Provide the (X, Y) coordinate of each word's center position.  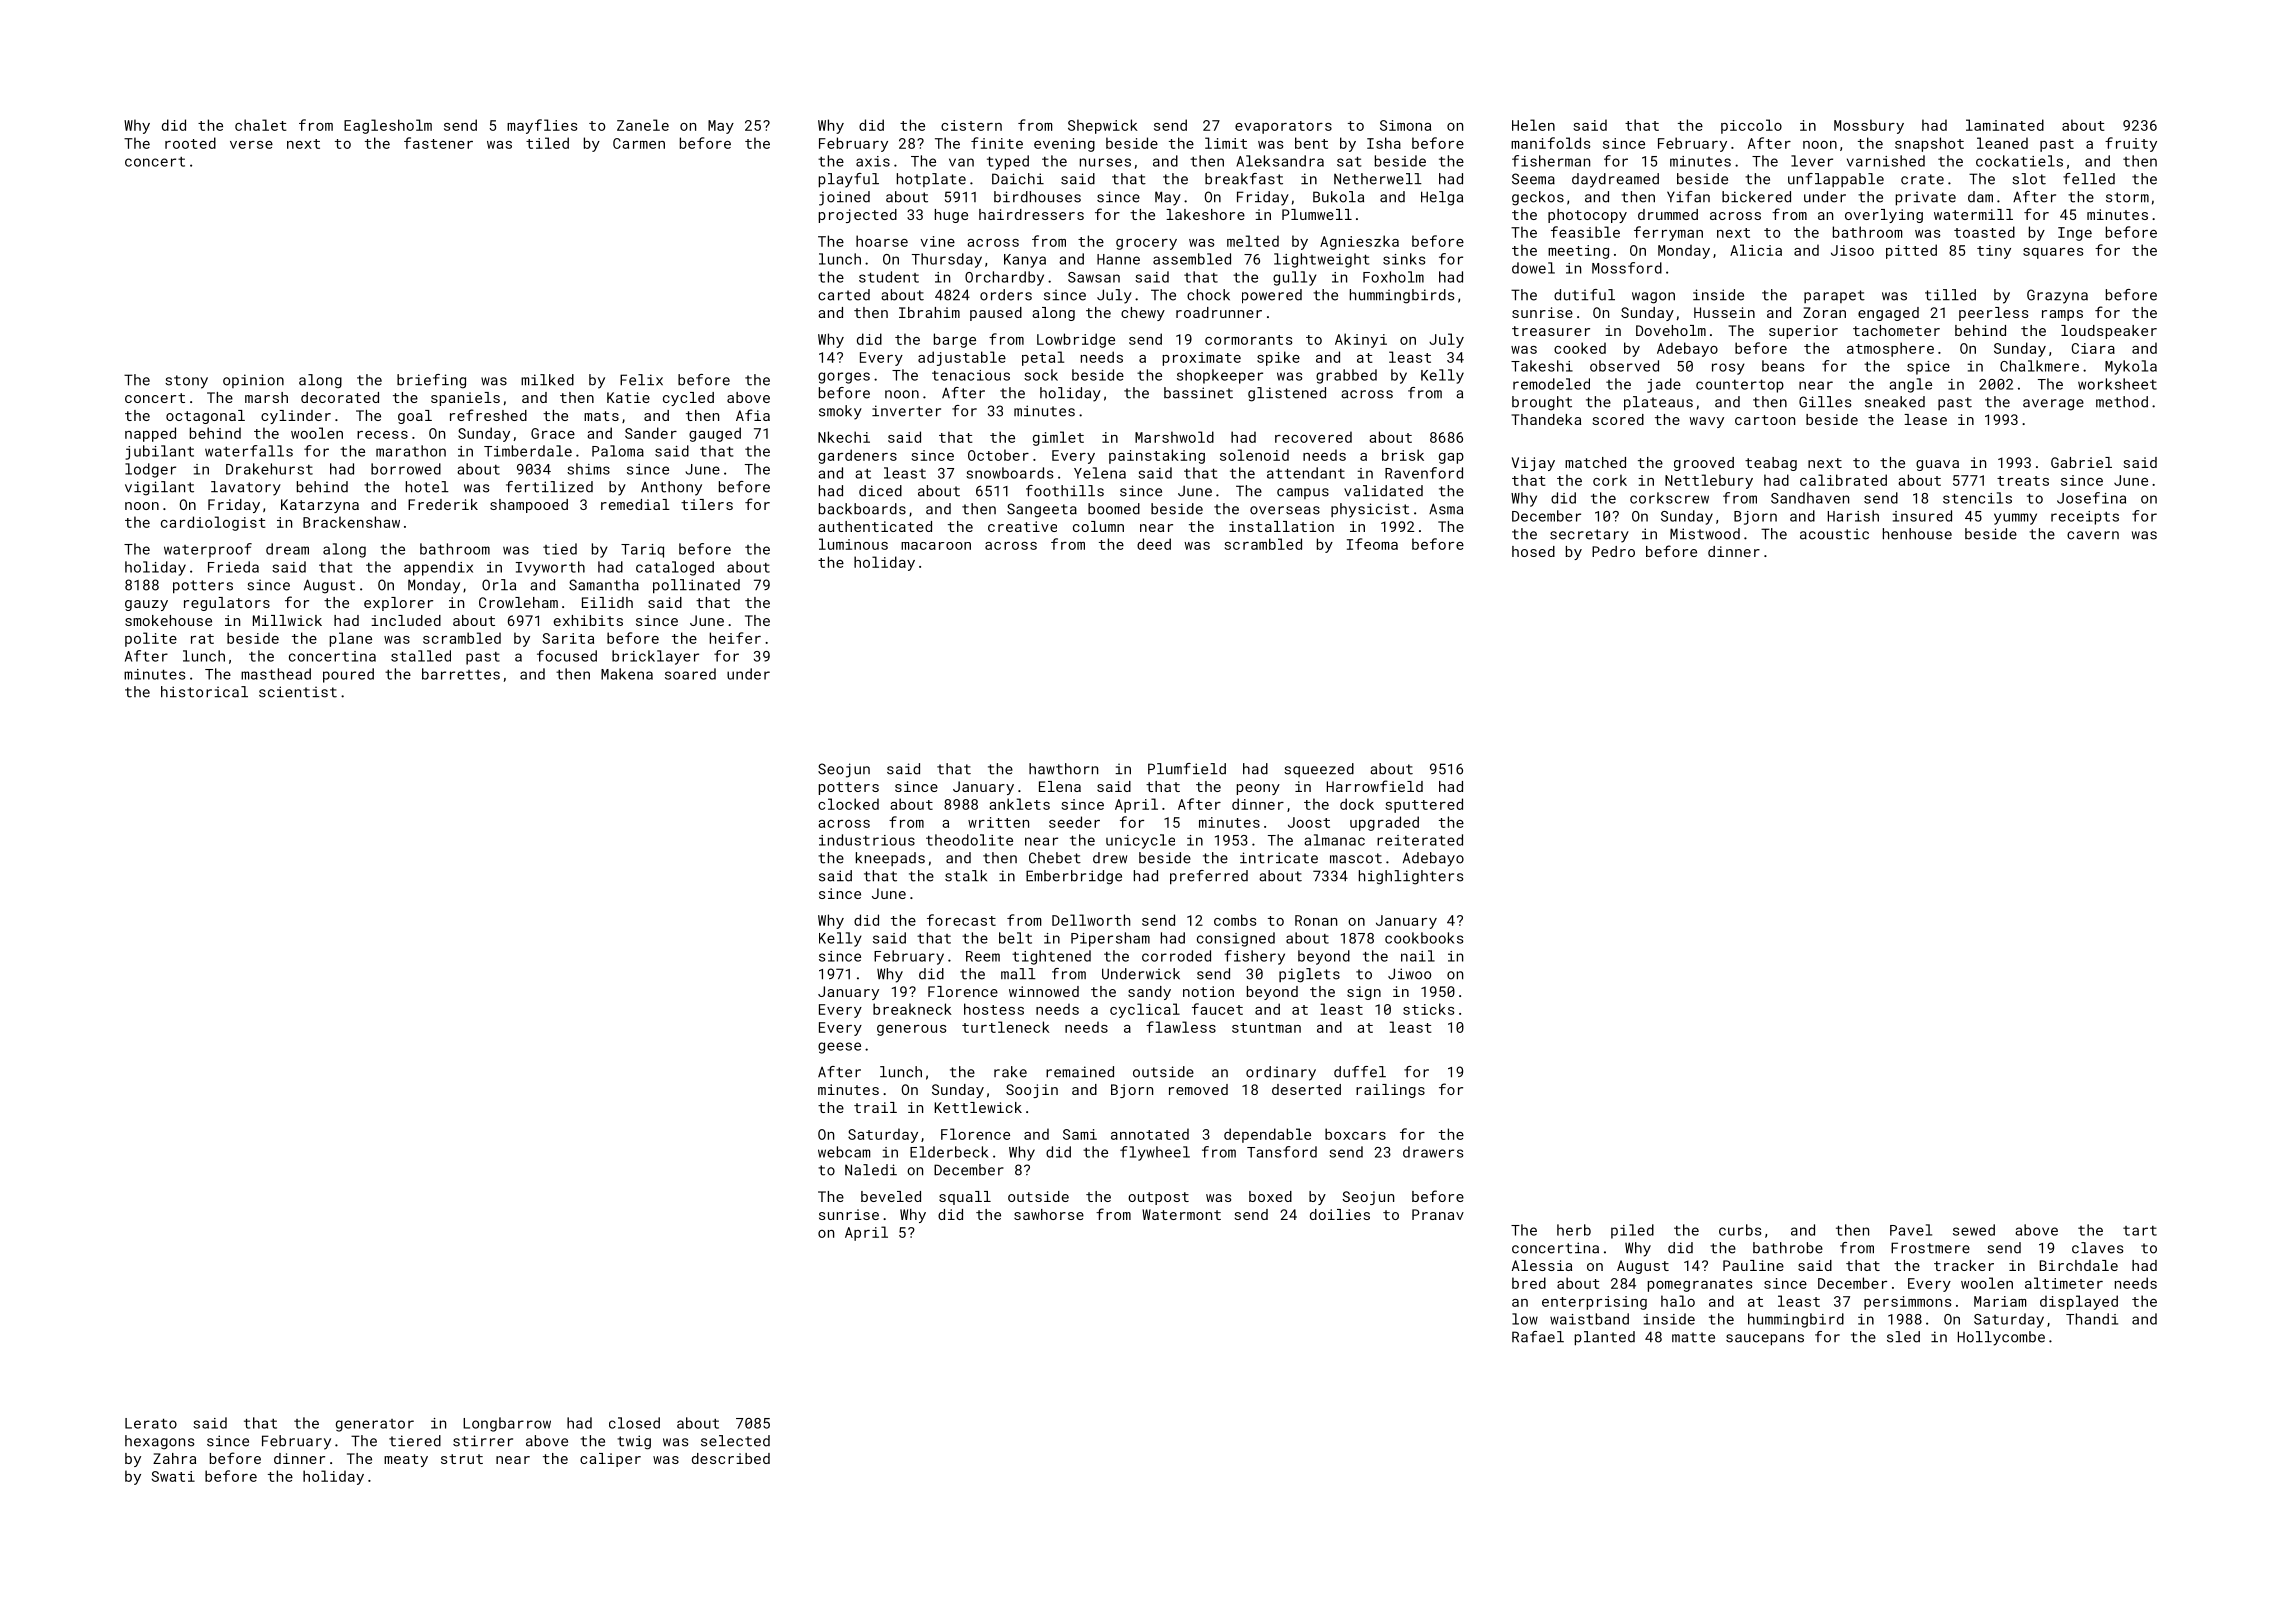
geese (839, 1048)
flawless (1181, 1027)
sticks (1429, 1009)
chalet (261, 125)
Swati (173, 1476)
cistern (971, 125)
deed (1154, 544)
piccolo (1751, 126)
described (731, 1458)
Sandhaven (1810, 498)
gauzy (146, 605)
